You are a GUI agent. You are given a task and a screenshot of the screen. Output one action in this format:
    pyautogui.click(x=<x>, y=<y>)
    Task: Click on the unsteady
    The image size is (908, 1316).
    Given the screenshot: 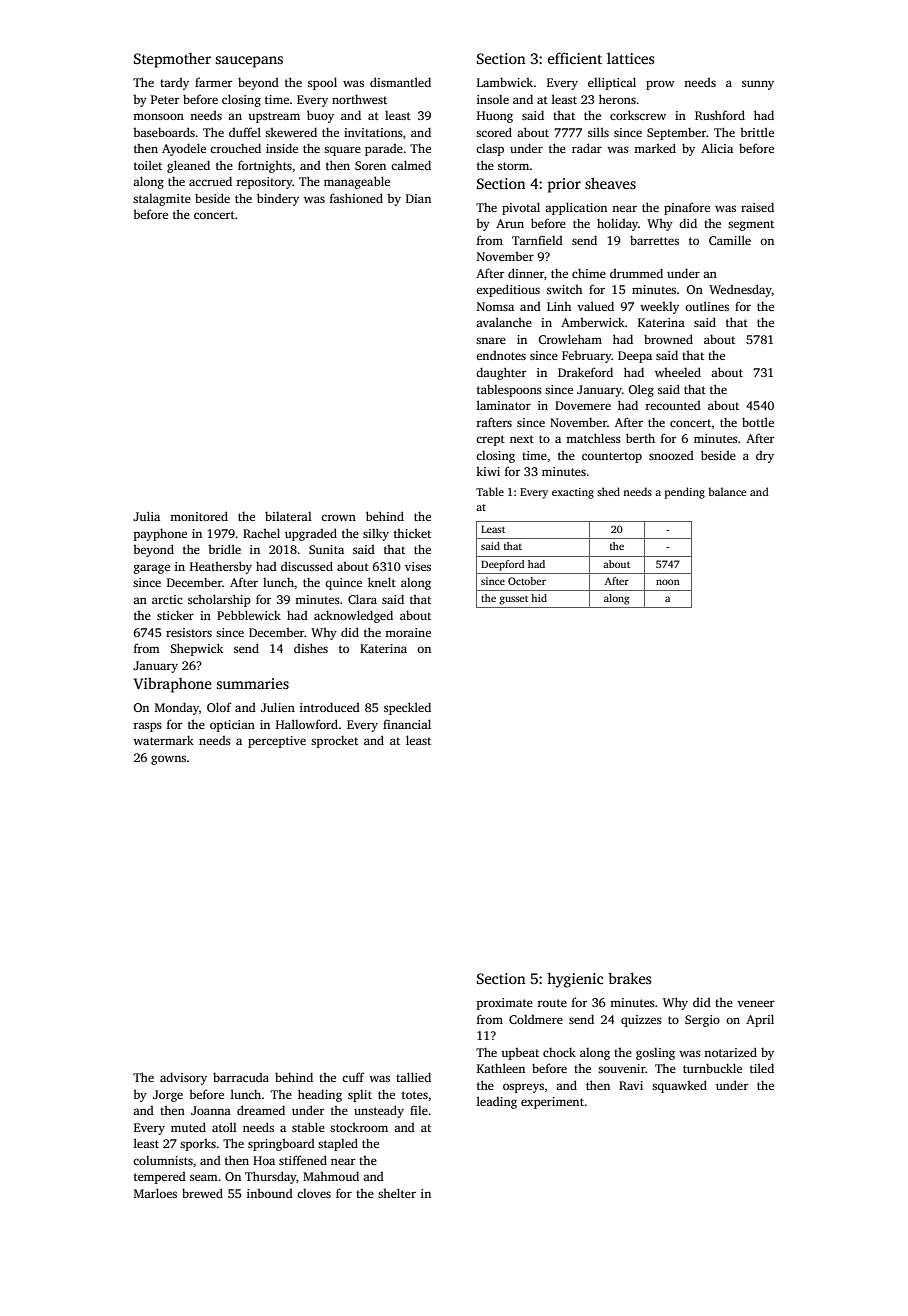 What is the action you would take?
    pyautogui.click(x=379, y=1111)
